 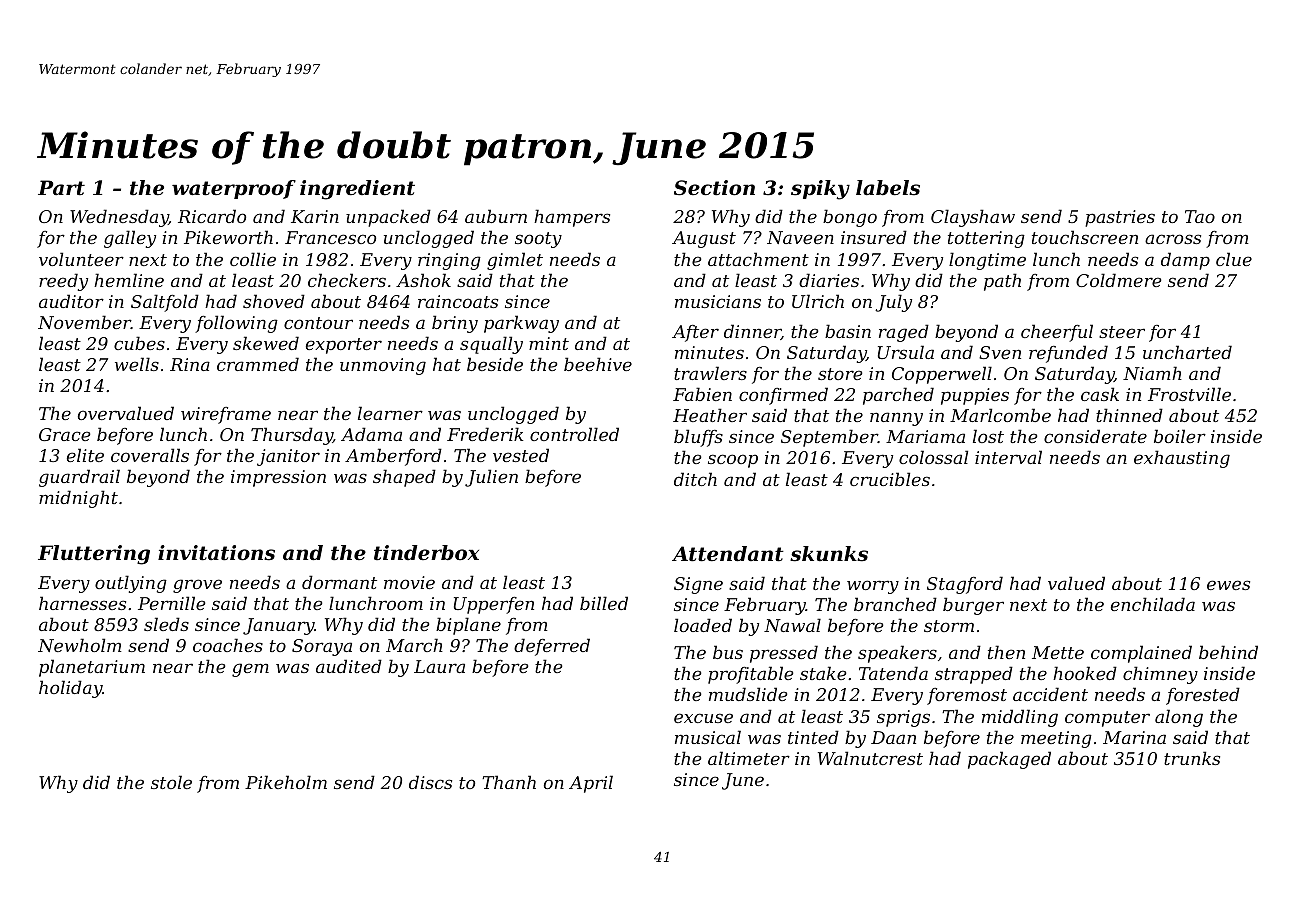 What do you see at coordinates (728, 554) in the screenshot?
I see `Attendant` at bounding box center [728, 554].
